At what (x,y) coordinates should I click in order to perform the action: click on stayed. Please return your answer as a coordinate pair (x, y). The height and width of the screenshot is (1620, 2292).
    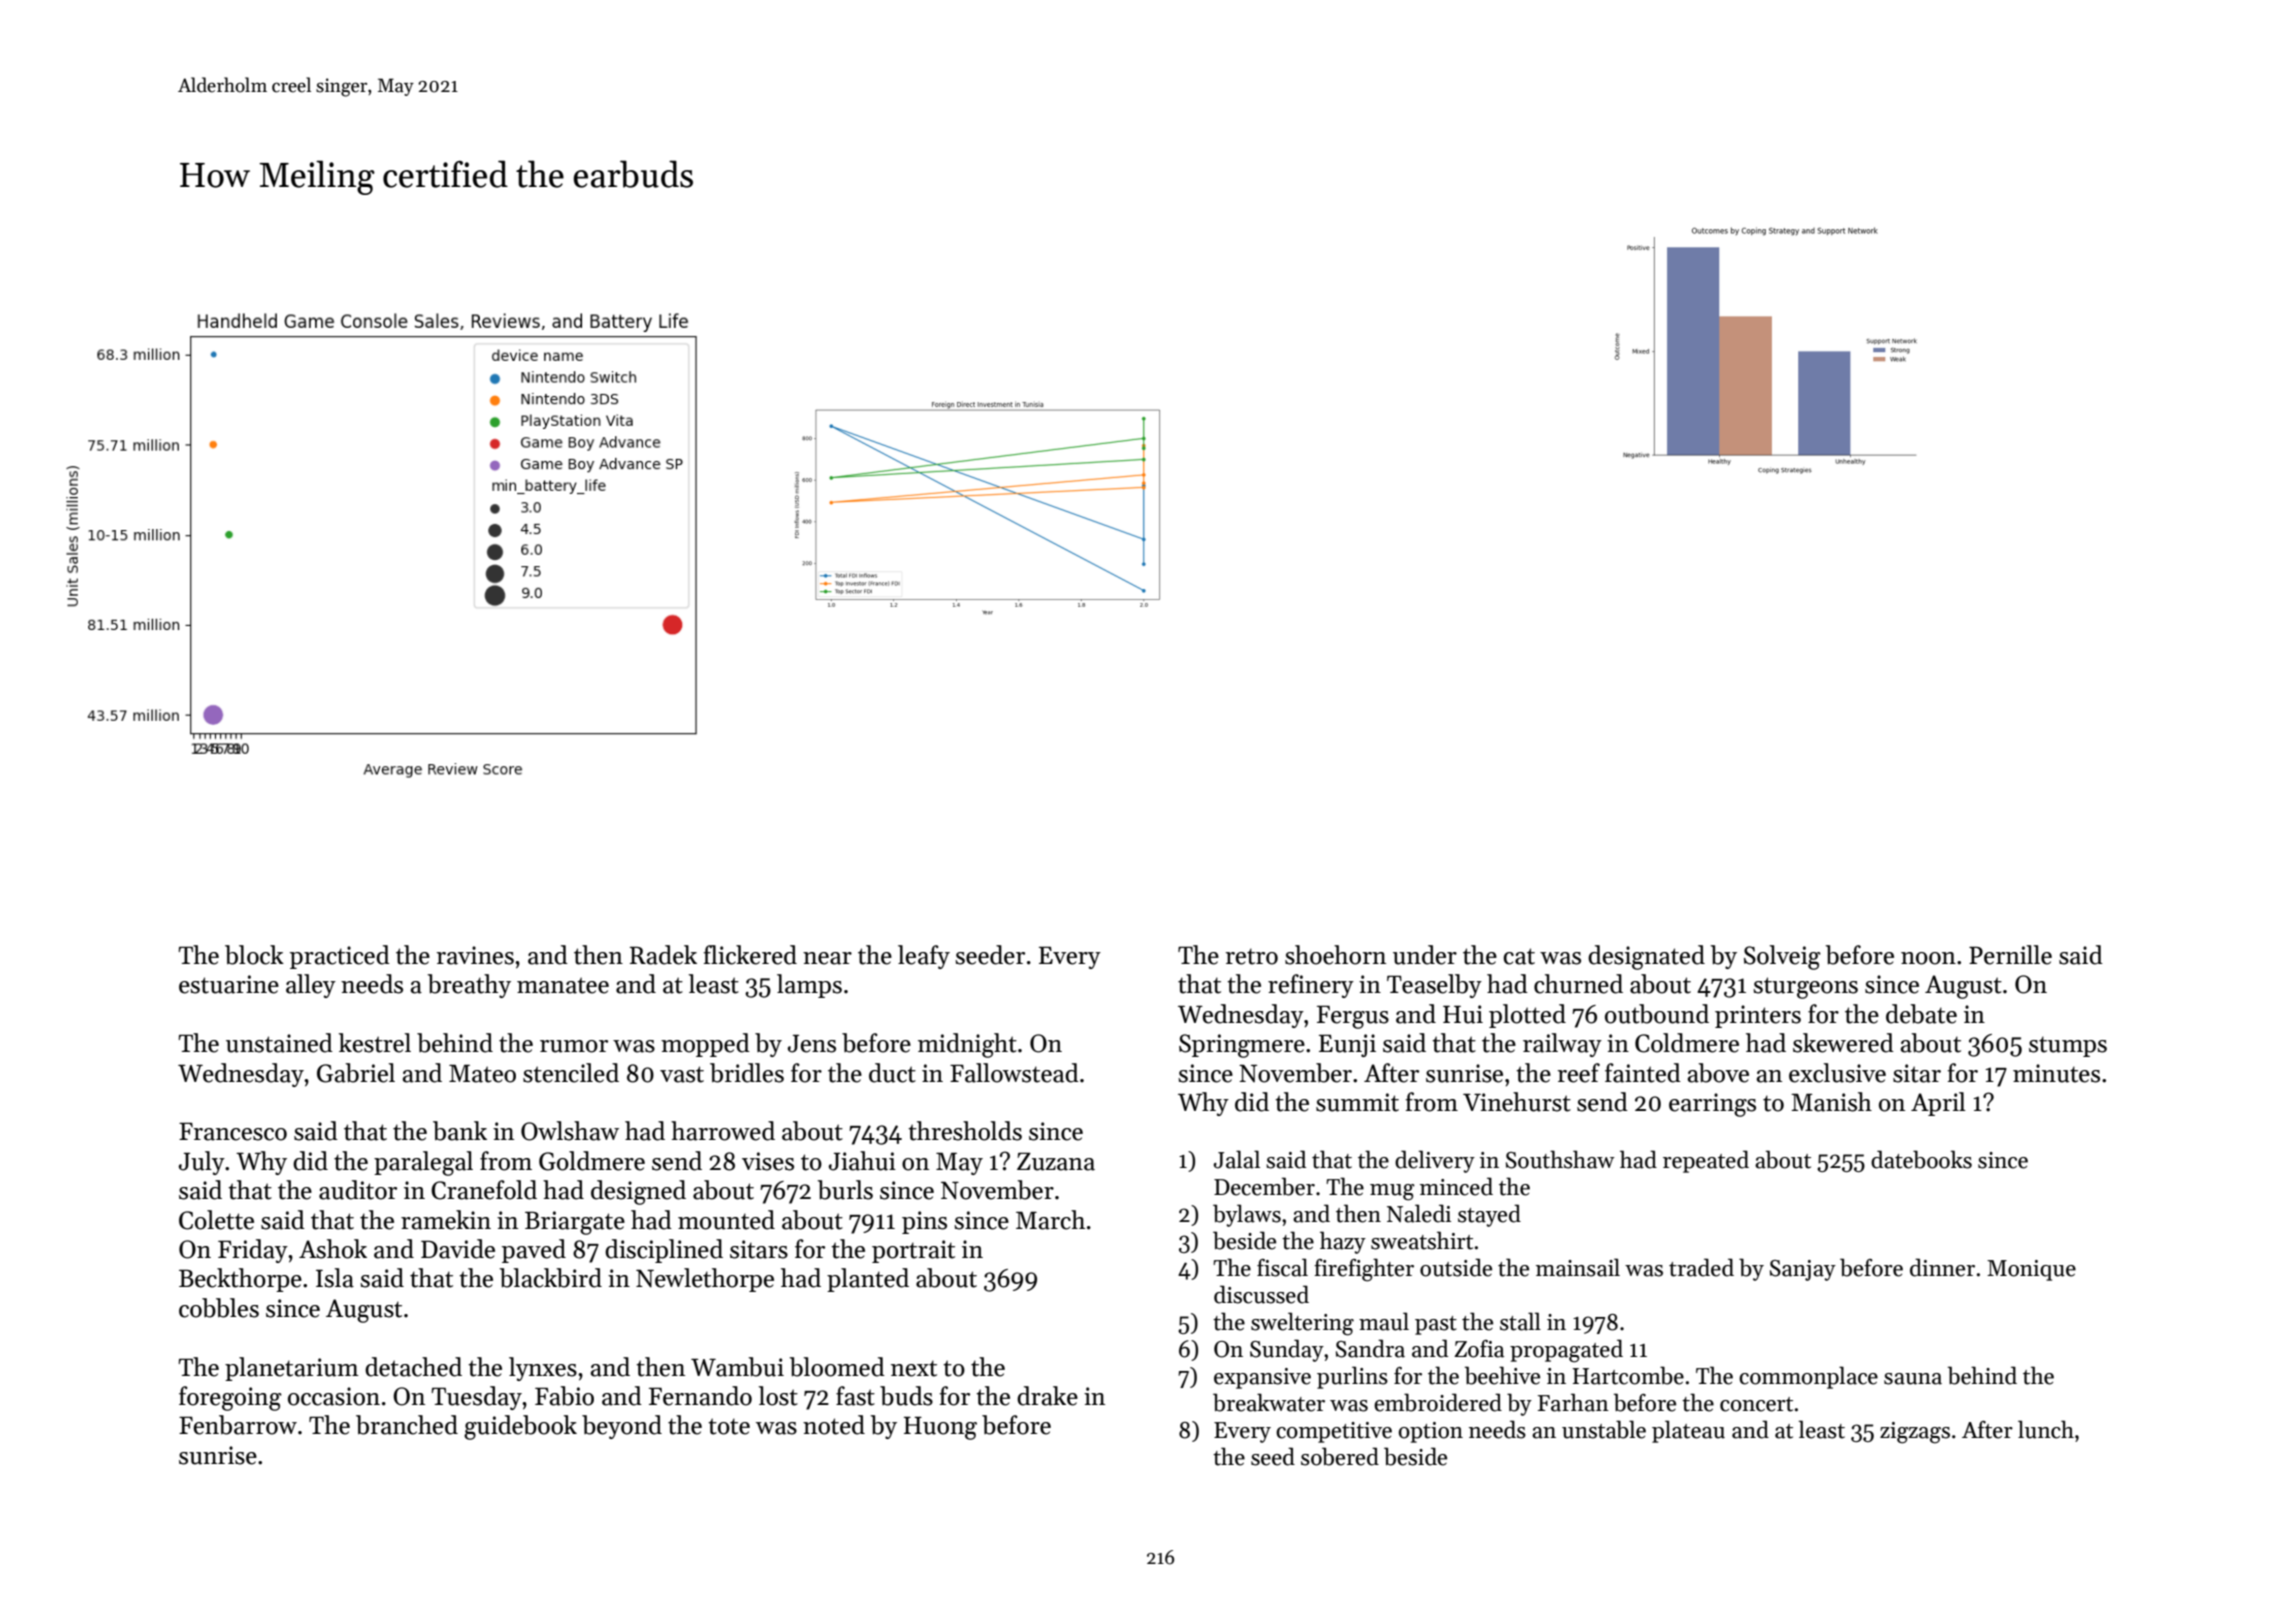
    Looking at the image, I should click on (1489, 1215).
